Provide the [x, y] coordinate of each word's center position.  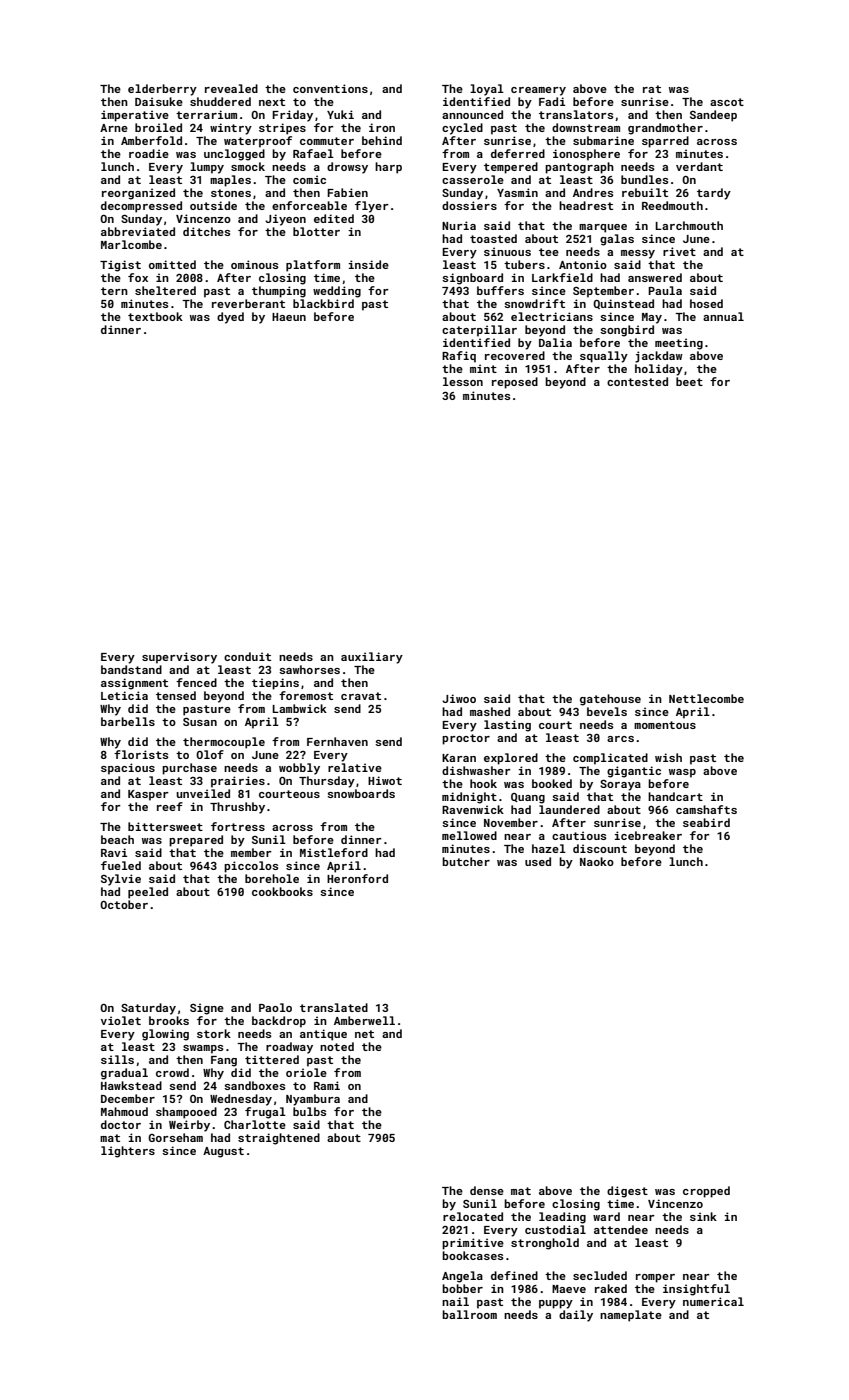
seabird [706, 822]
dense [487, 1190]
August [223, 1152]
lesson [463, 381]
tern [114, 291]
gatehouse [610, 700]
